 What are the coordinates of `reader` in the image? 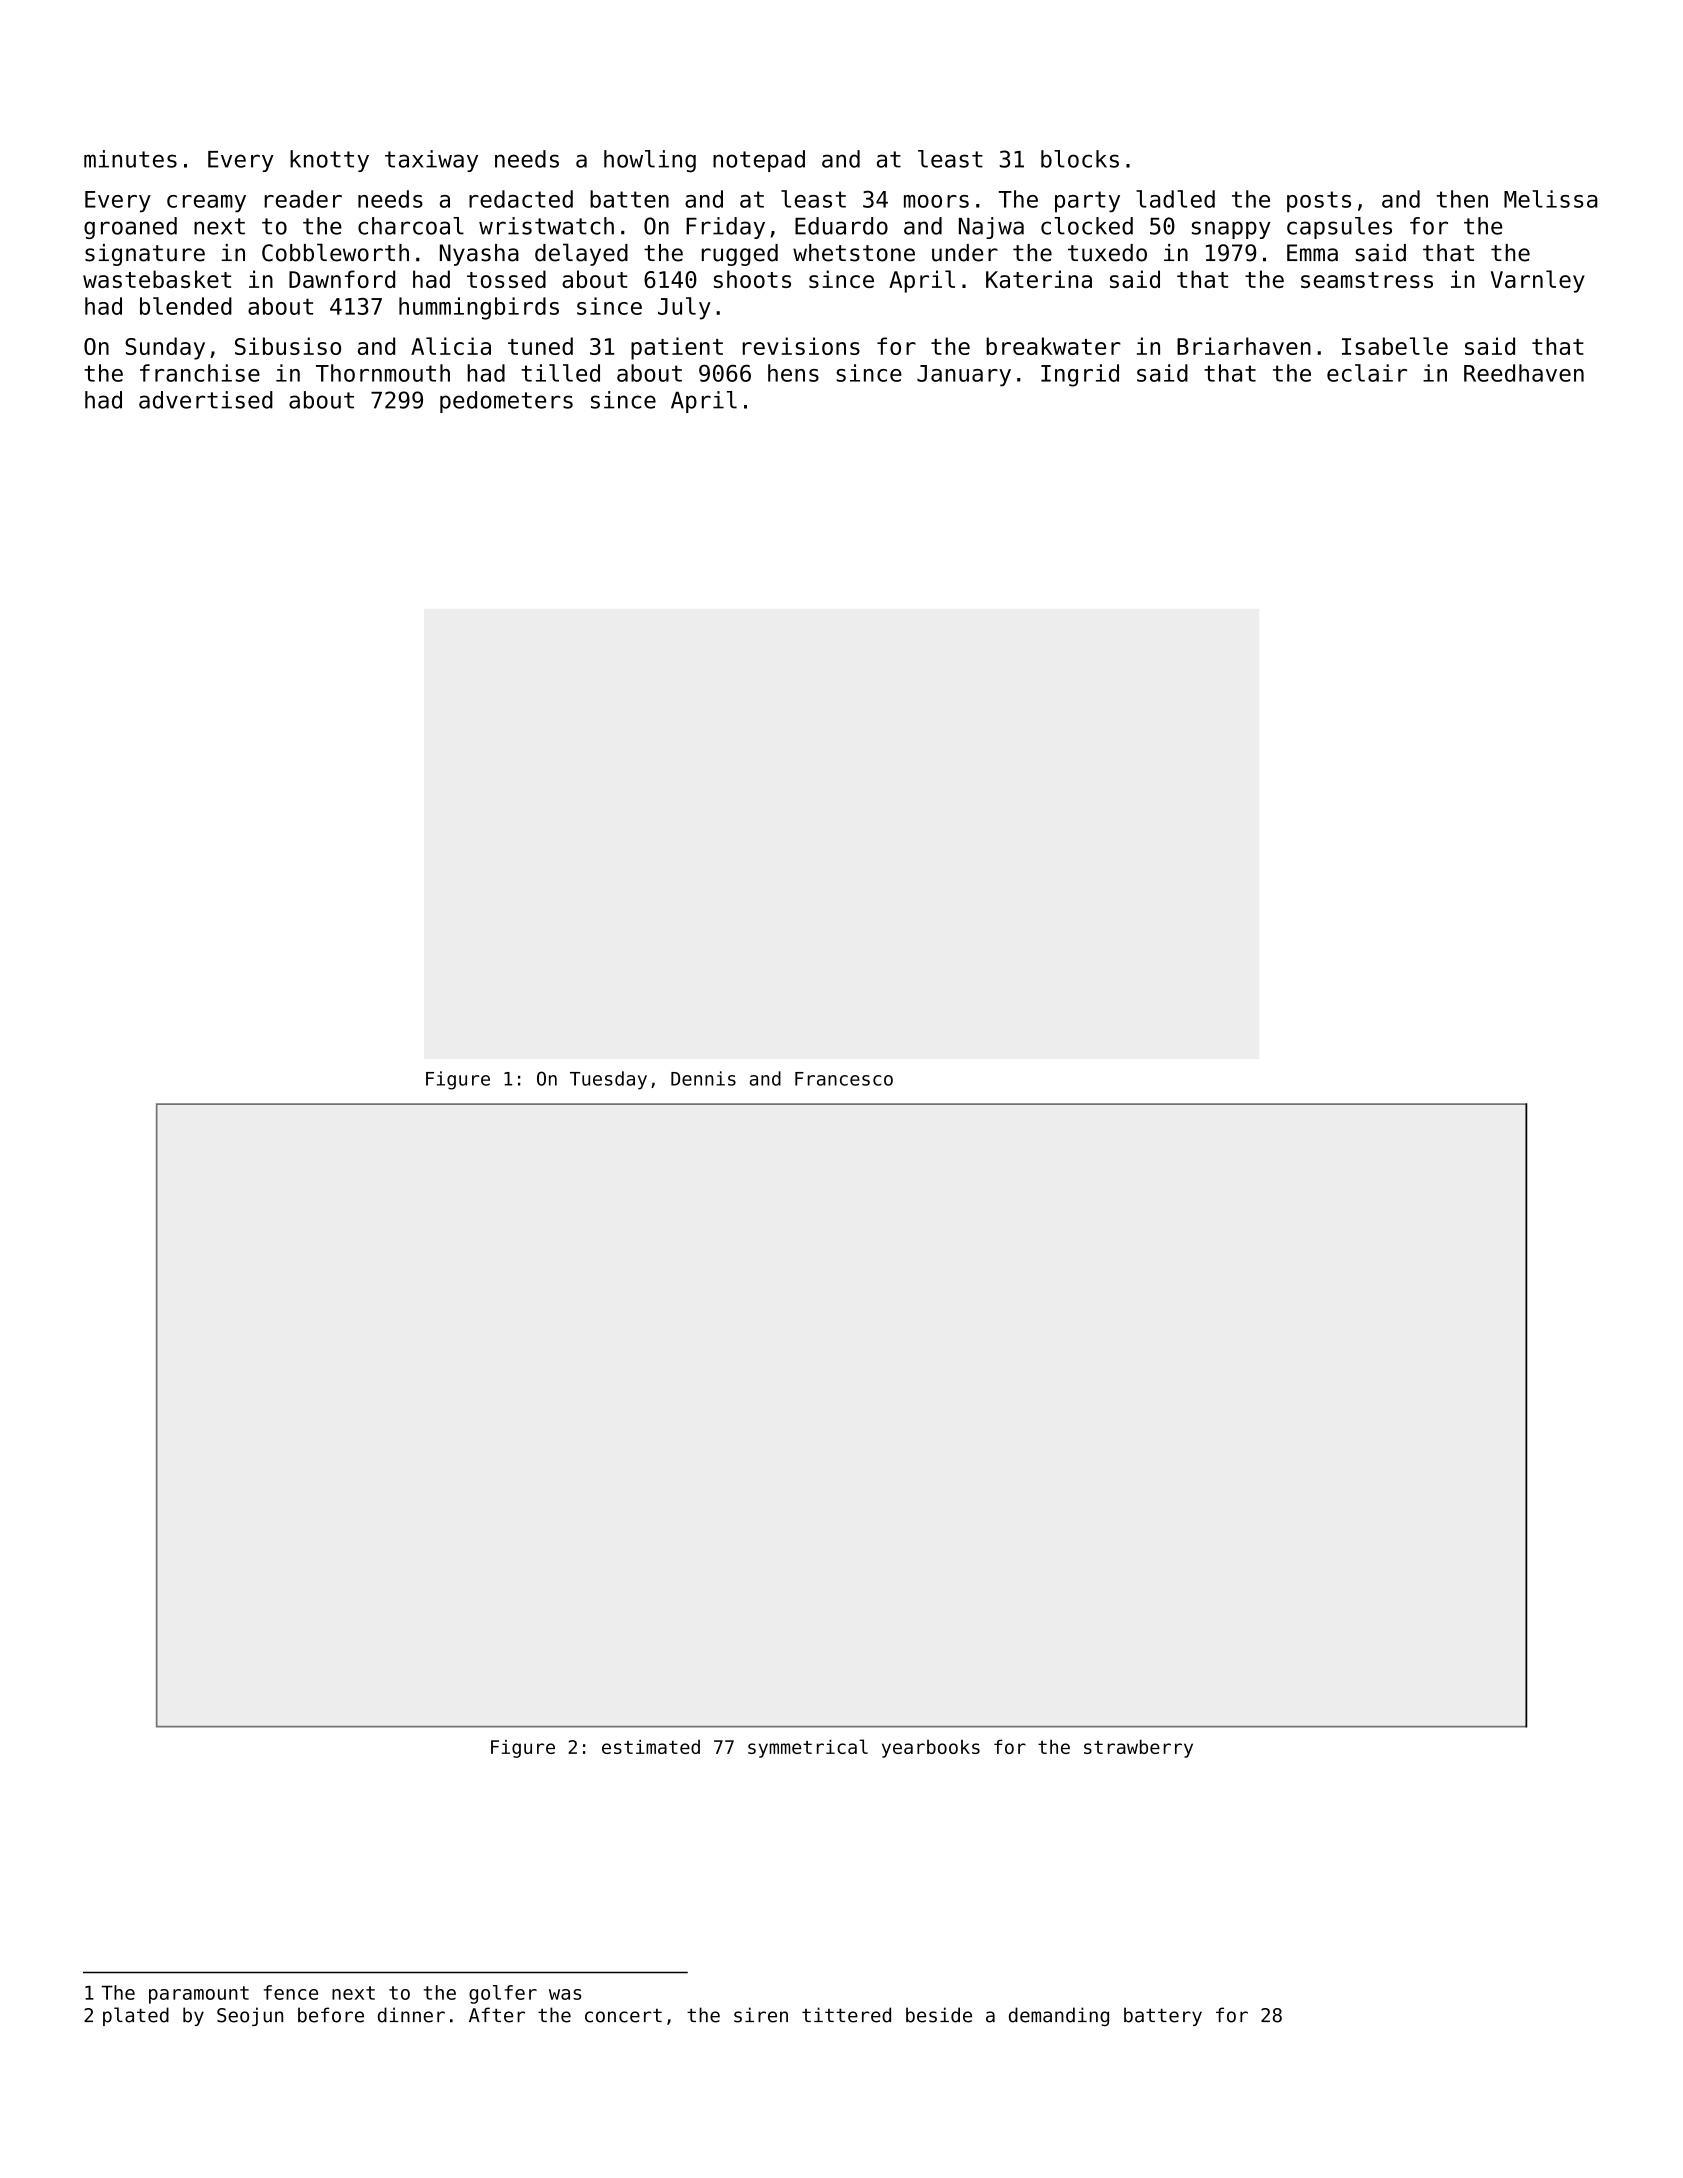 It's located at (303, 199).
